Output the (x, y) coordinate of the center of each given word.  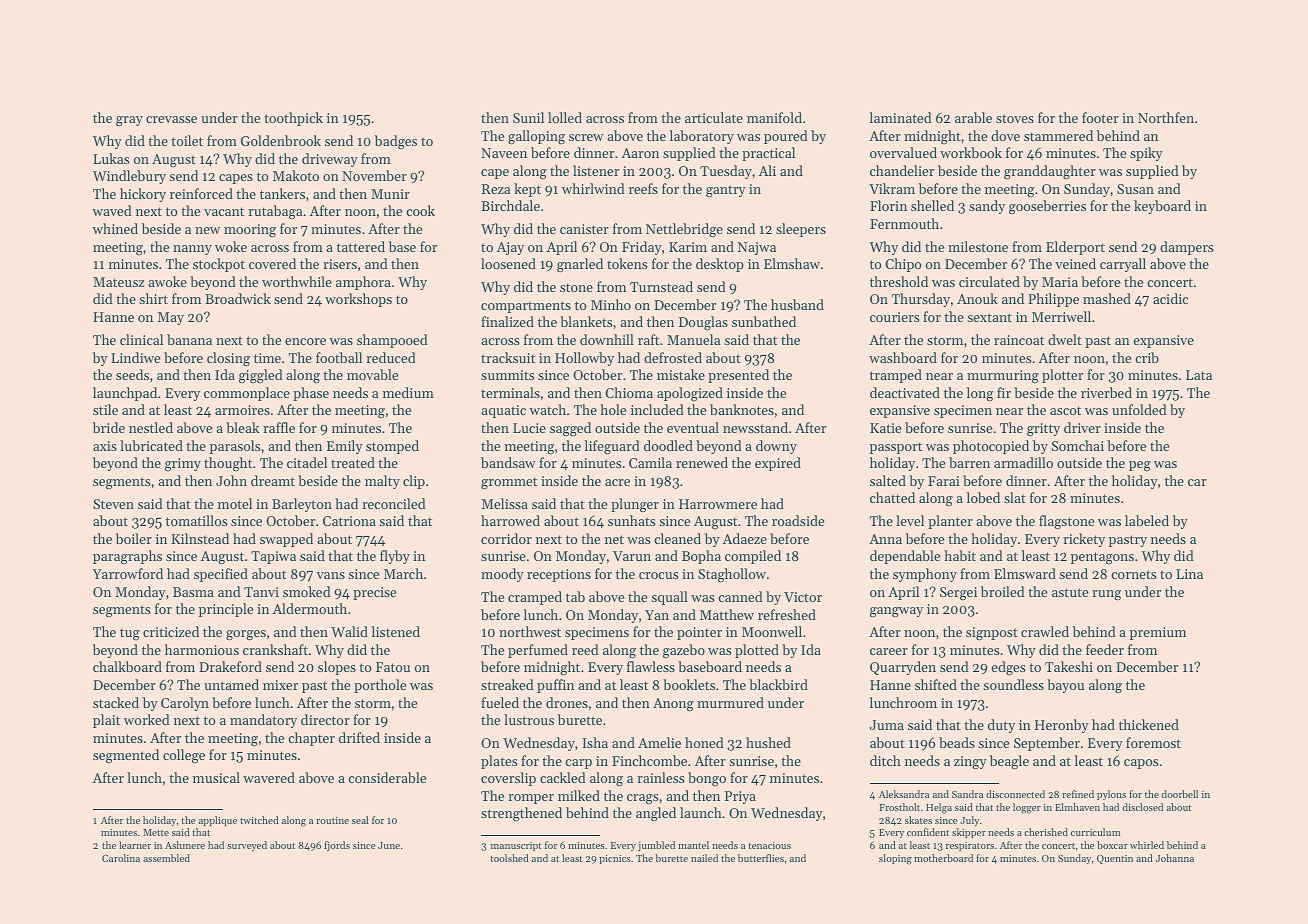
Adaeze (745, 538)
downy (776, 447)
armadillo (1023, 462)
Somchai (1078, 445)
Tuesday (726, 172)
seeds (132, 374)
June (389, 845)
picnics (614, 859)
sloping (895, 859)
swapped (286, 540)
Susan (1135, 189)
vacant (224, 211)
